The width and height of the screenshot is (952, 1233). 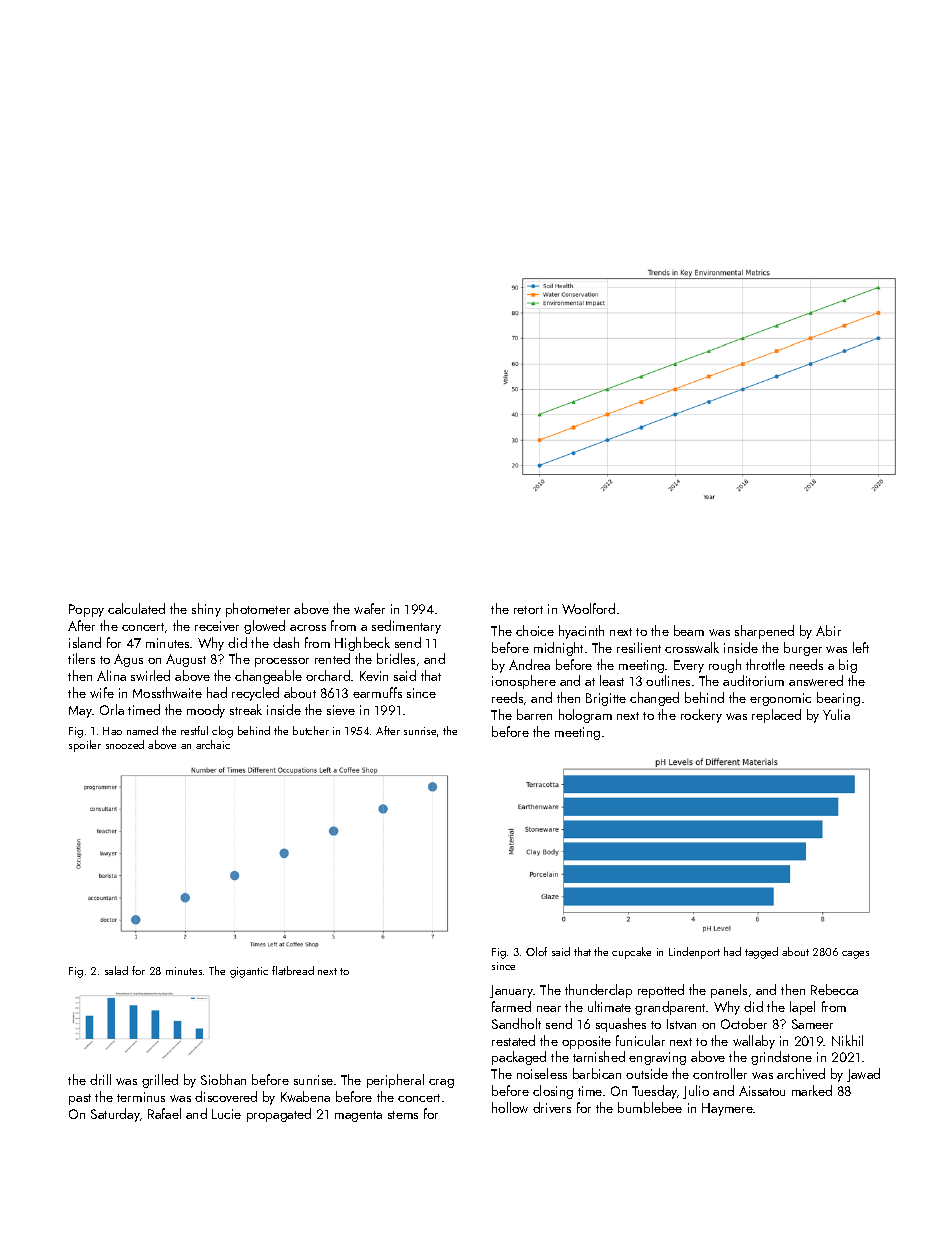 I want to click on calculated, so click(x=136, y=608).
